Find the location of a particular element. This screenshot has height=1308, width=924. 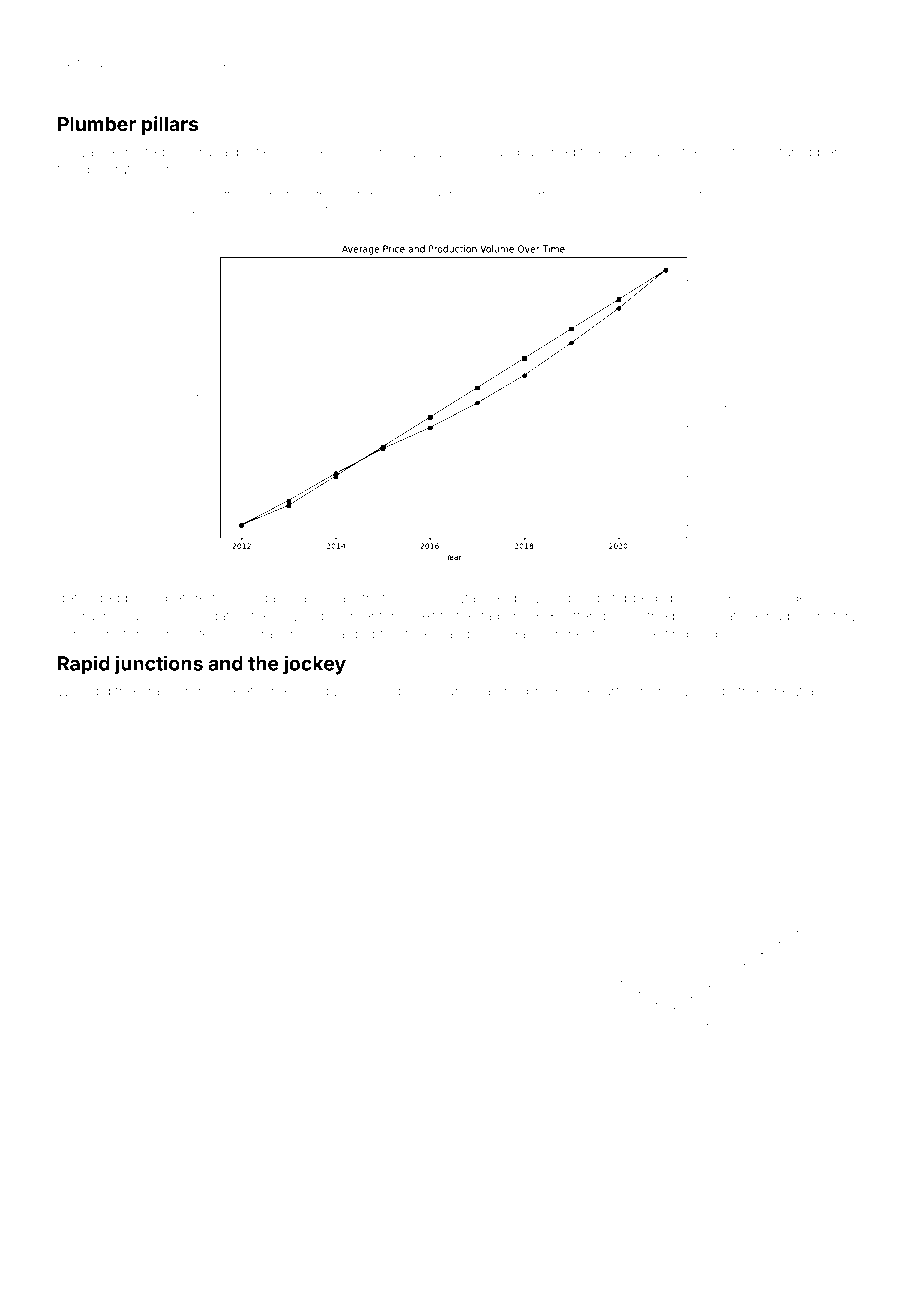

pillars is located at coordinates (170, 125).
